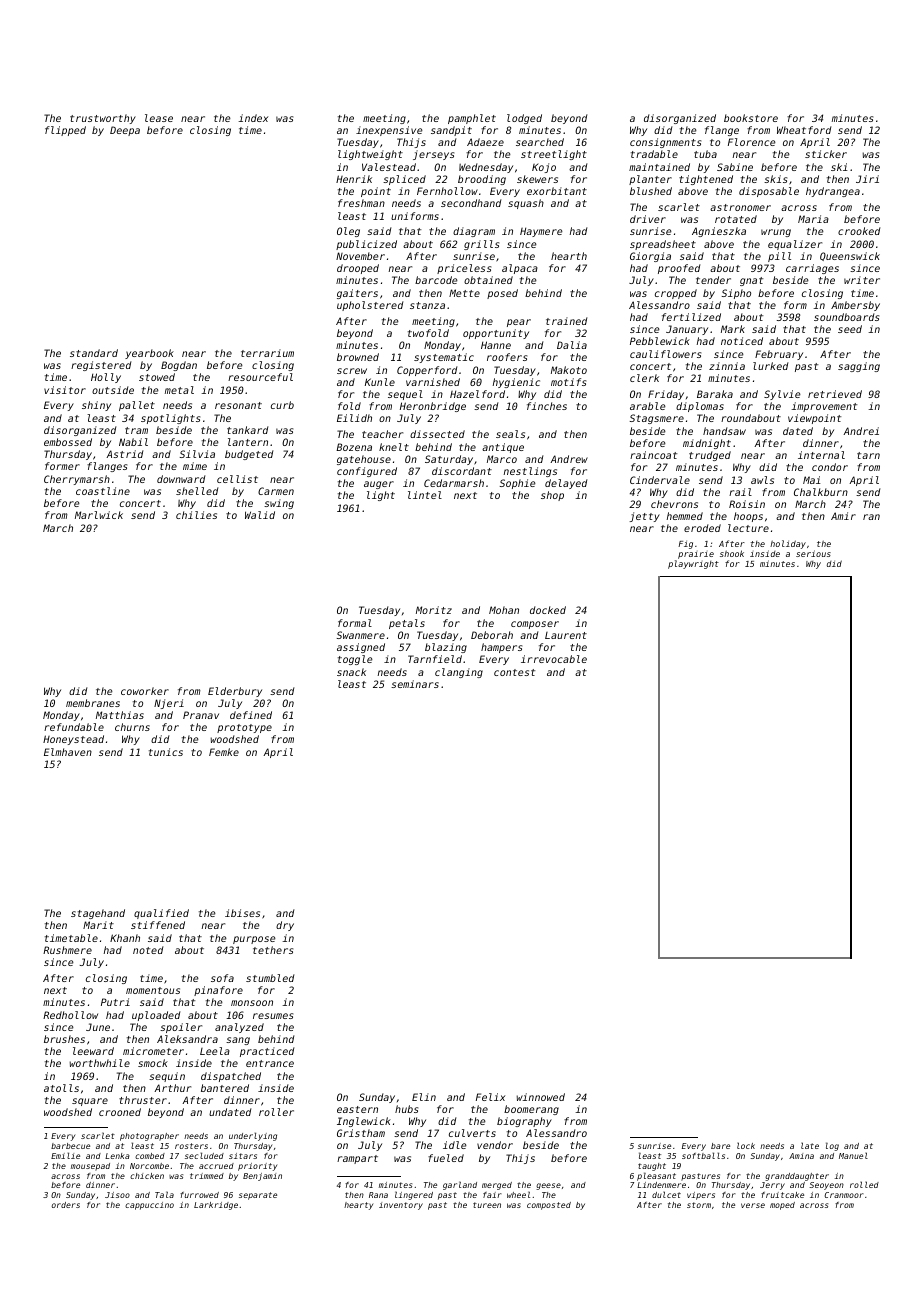 The width and height of the screenshot is (924, 1308). Describe the element at coordinates (65, 1155) in the screenshot. I see `Emilie` at that location.
